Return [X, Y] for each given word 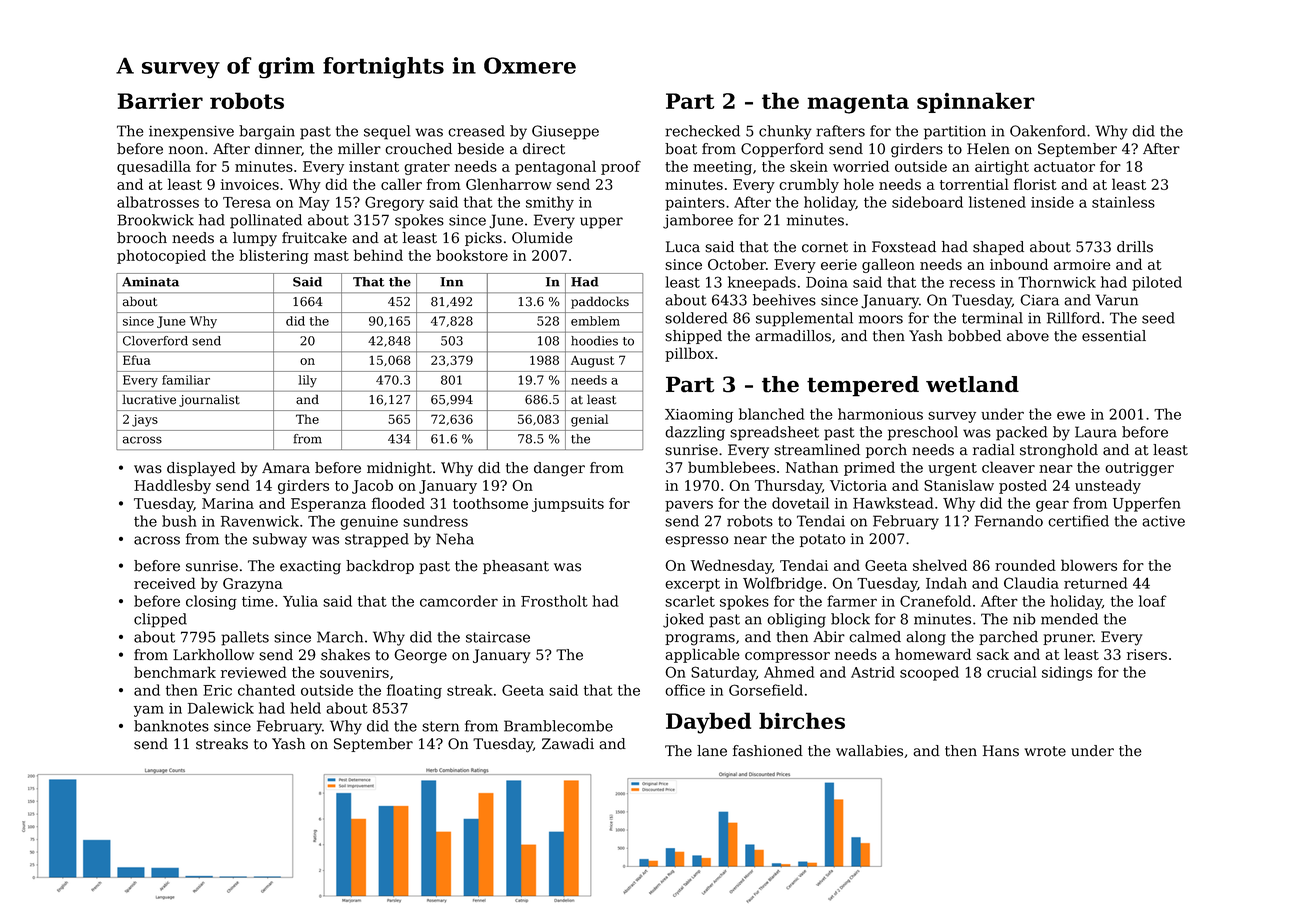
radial [994, 450]
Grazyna [253, 585]
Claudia [1031, 583]
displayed [201, 469]
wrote [1045, 751]
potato [823, 540]
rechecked [702, 131]
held [305, 708]
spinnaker [976, 102]
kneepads [762, 283]
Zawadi [568, 744]
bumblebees [731, 467]
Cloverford [155, 341]
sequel [387, 132]
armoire [1082, 264]
